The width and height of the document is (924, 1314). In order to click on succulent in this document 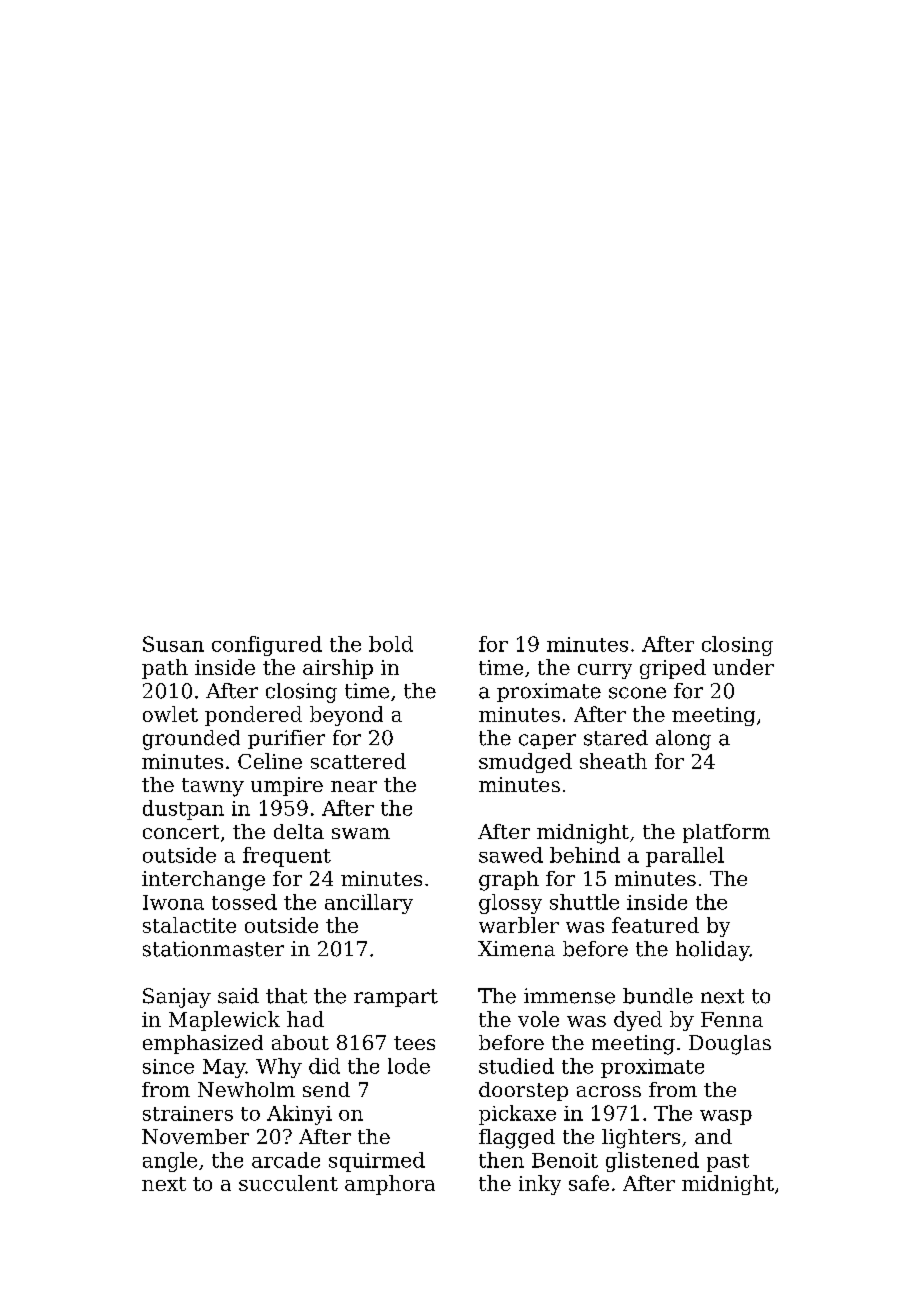, I will do `click(288, 1183)`.
